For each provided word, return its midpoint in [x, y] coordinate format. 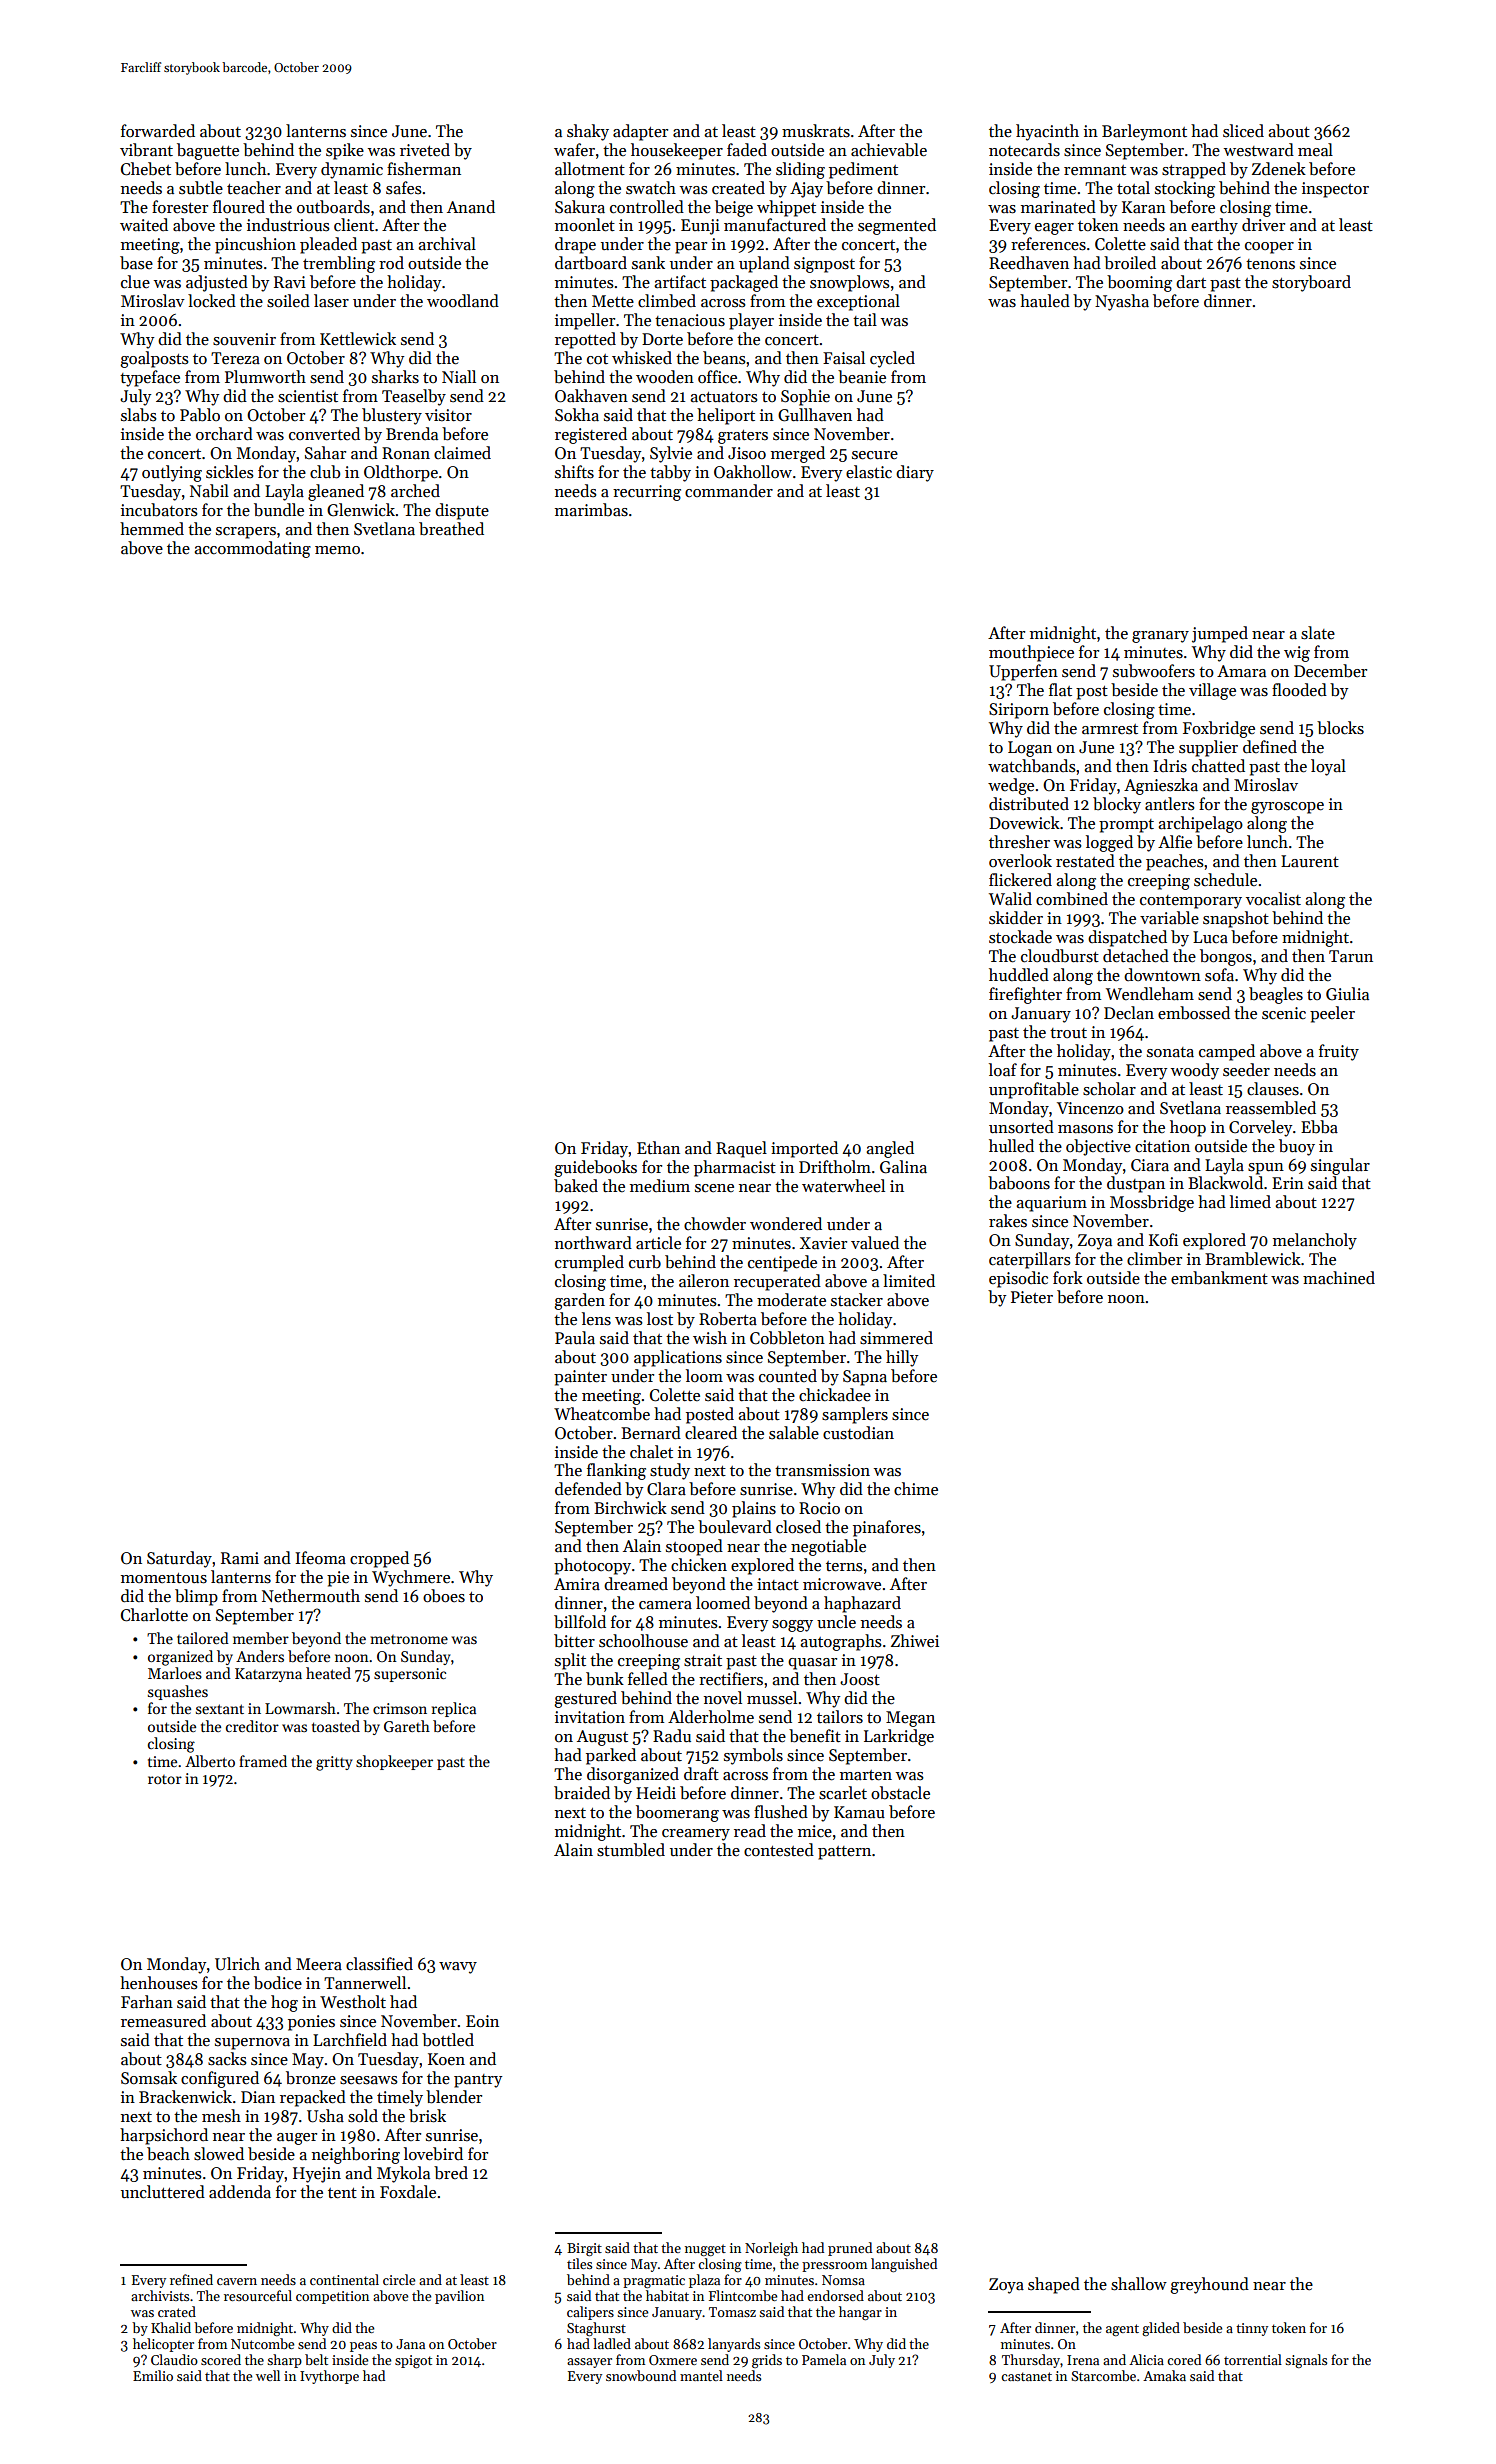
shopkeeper [394, 1762]
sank [648, 263]
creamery [696, 1835]
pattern [844, 1853]
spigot [413, 2361]
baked [576, 1186]
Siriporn [1019, 711]
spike [345, 151]
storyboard [1311, 283]
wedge [1011, 786]
